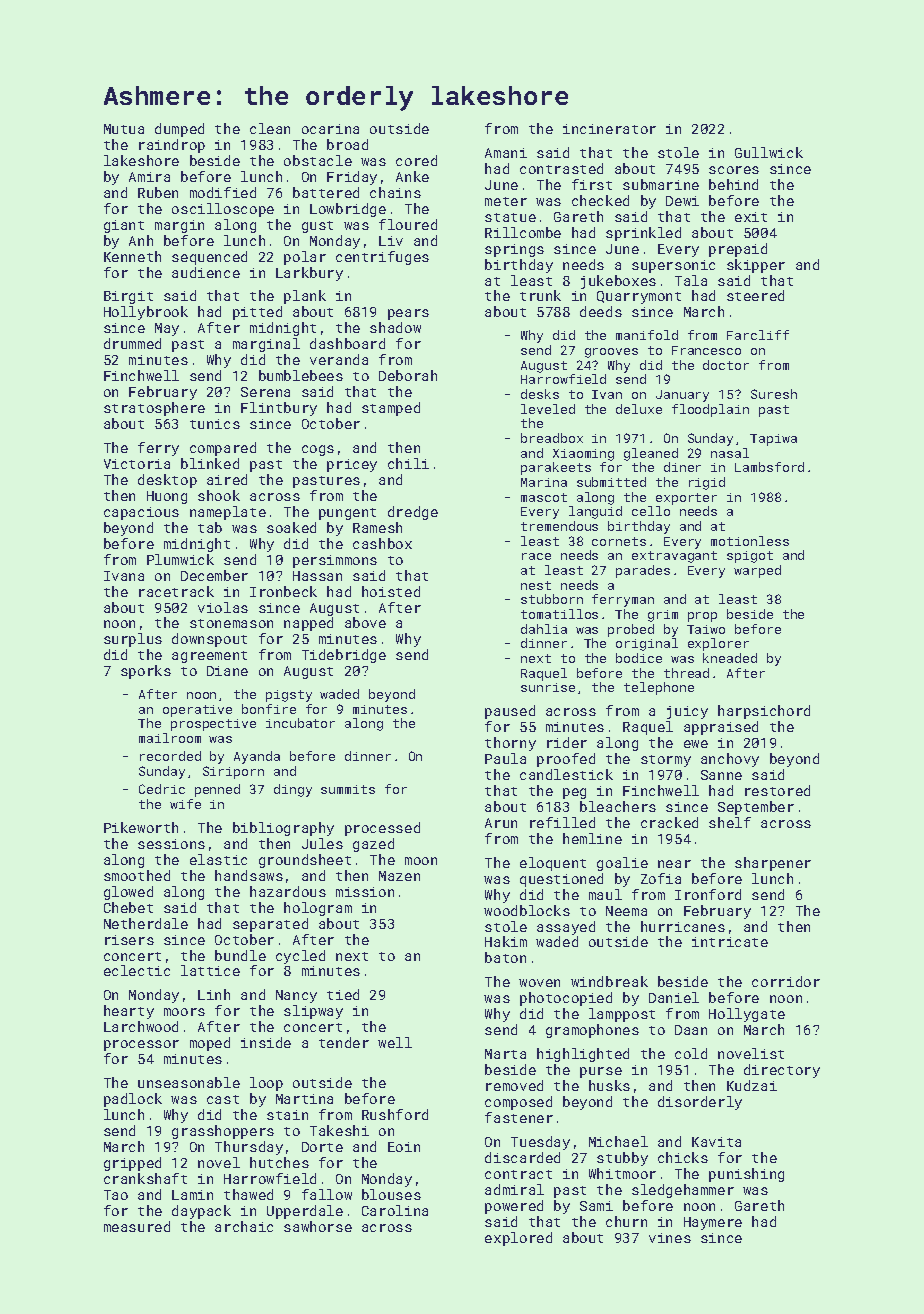 This page has height=1314, width=924. What do you see at coordinates (747, 1015) in the page?
I see `Hollygate` at bounding box center [747, 1015].
